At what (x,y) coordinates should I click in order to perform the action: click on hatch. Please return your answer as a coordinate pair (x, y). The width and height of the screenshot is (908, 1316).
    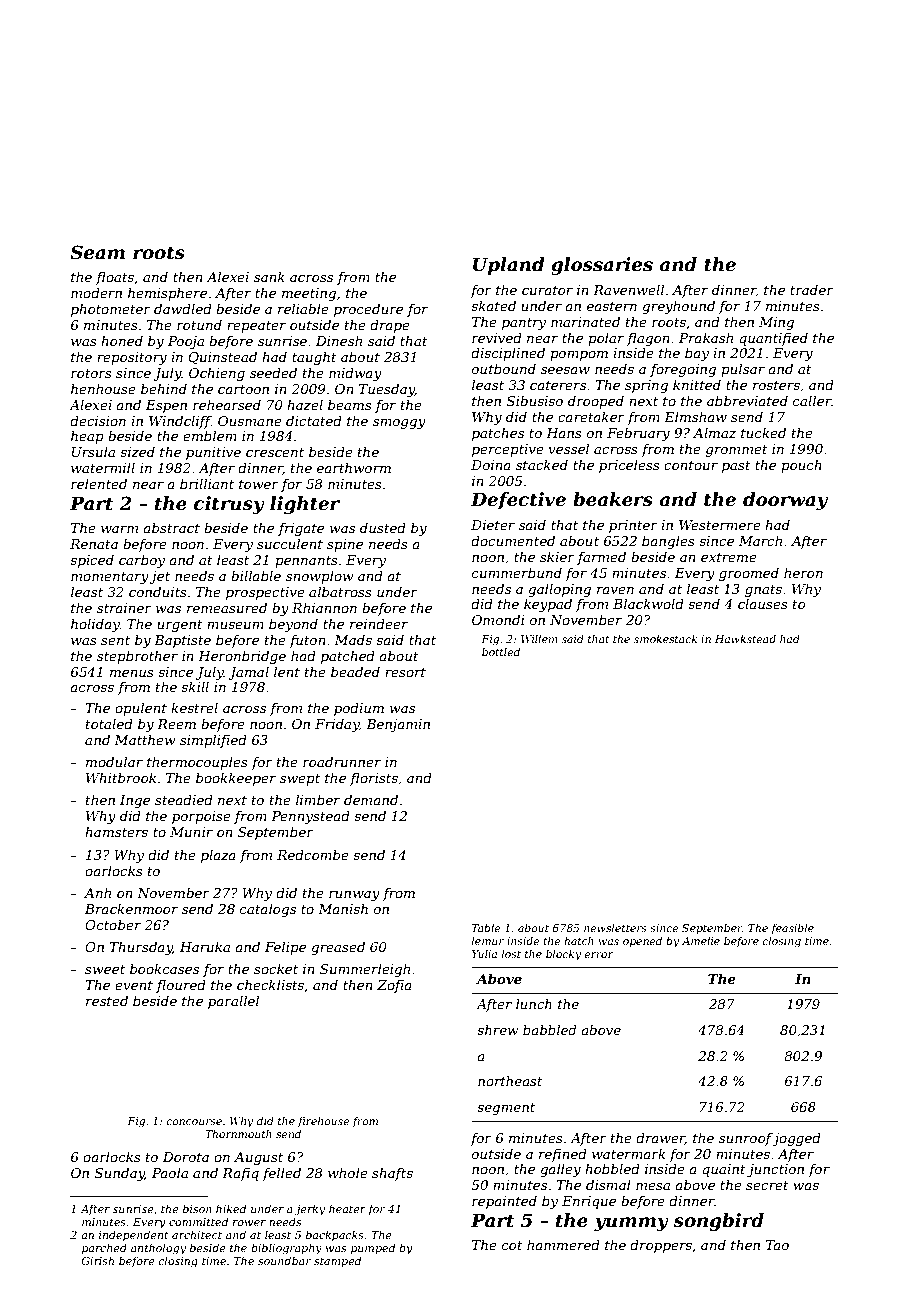
    Looking at the image, I should click on (579, 941).
